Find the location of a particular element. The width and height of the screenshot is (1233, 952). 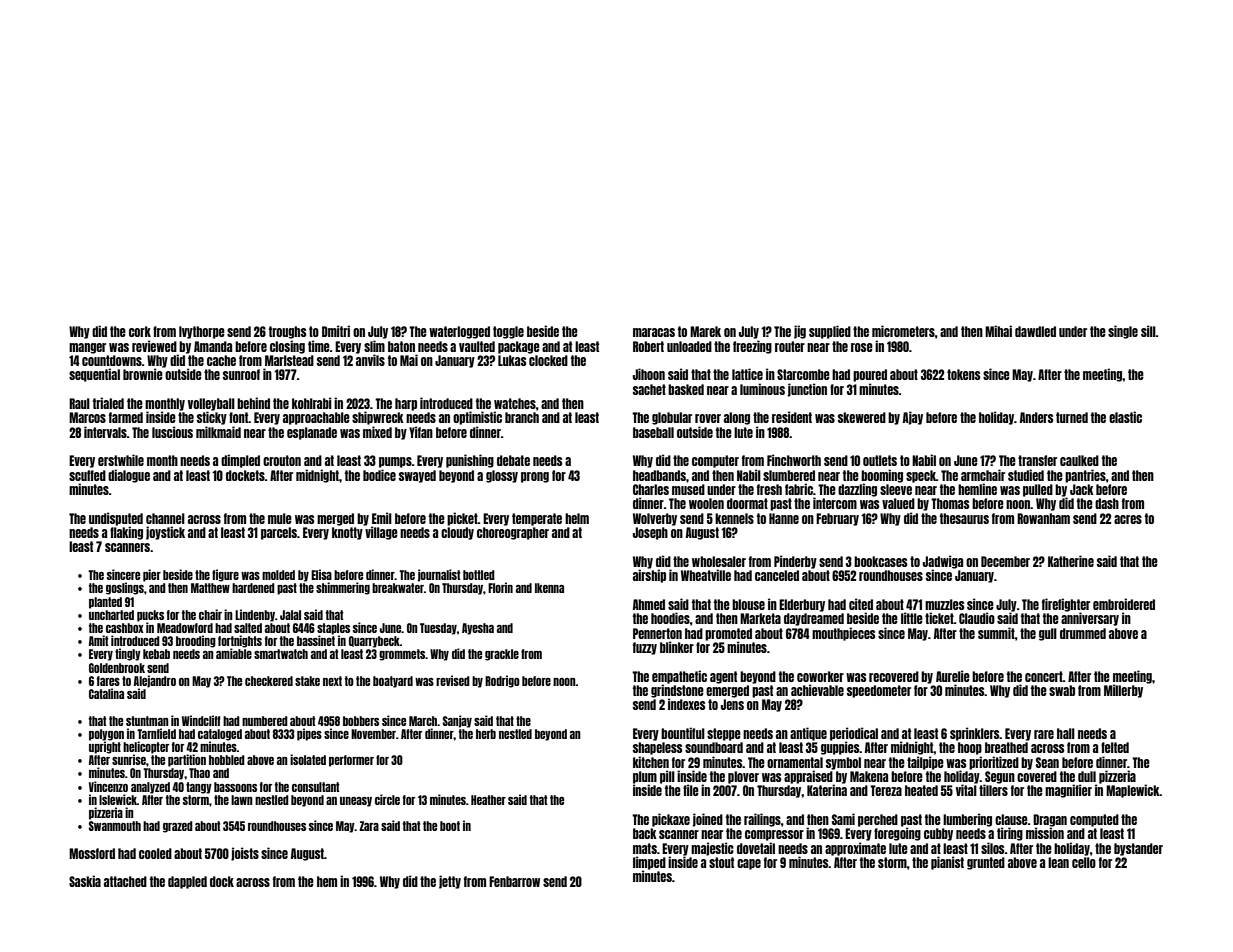

Marek is located at coordinates (705, 331).
